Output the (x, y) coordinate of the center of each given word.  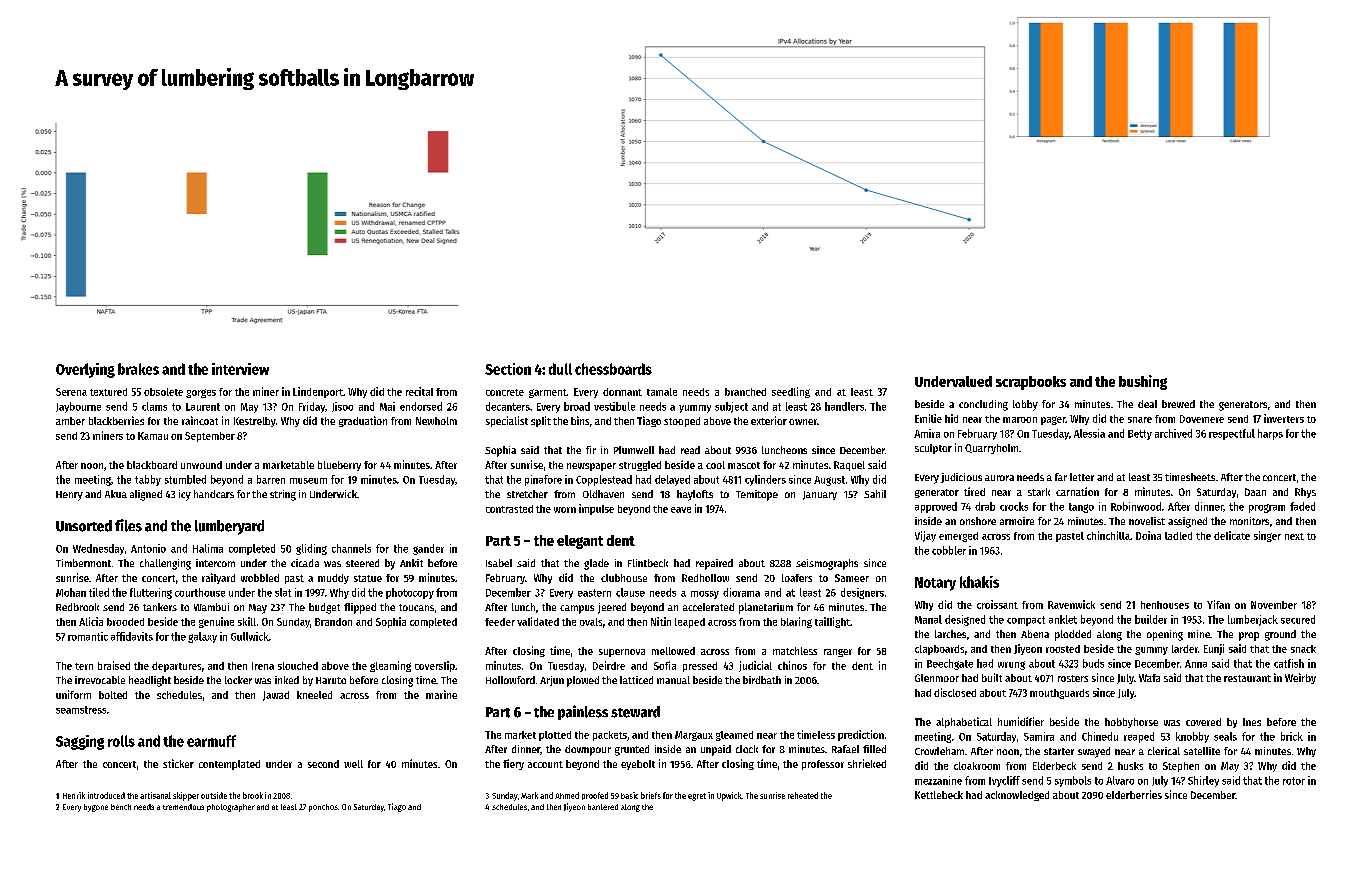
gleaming (390, 666)
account (545, 764)
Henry (69, 496)
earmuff (211, 741)
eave (681, 510)
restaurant (1247, 678)
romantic (88, 636)
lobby (1025, 405)
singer (1267, 536)
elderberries (1134, 794)
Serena (71, 392)
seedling (791, 392)
